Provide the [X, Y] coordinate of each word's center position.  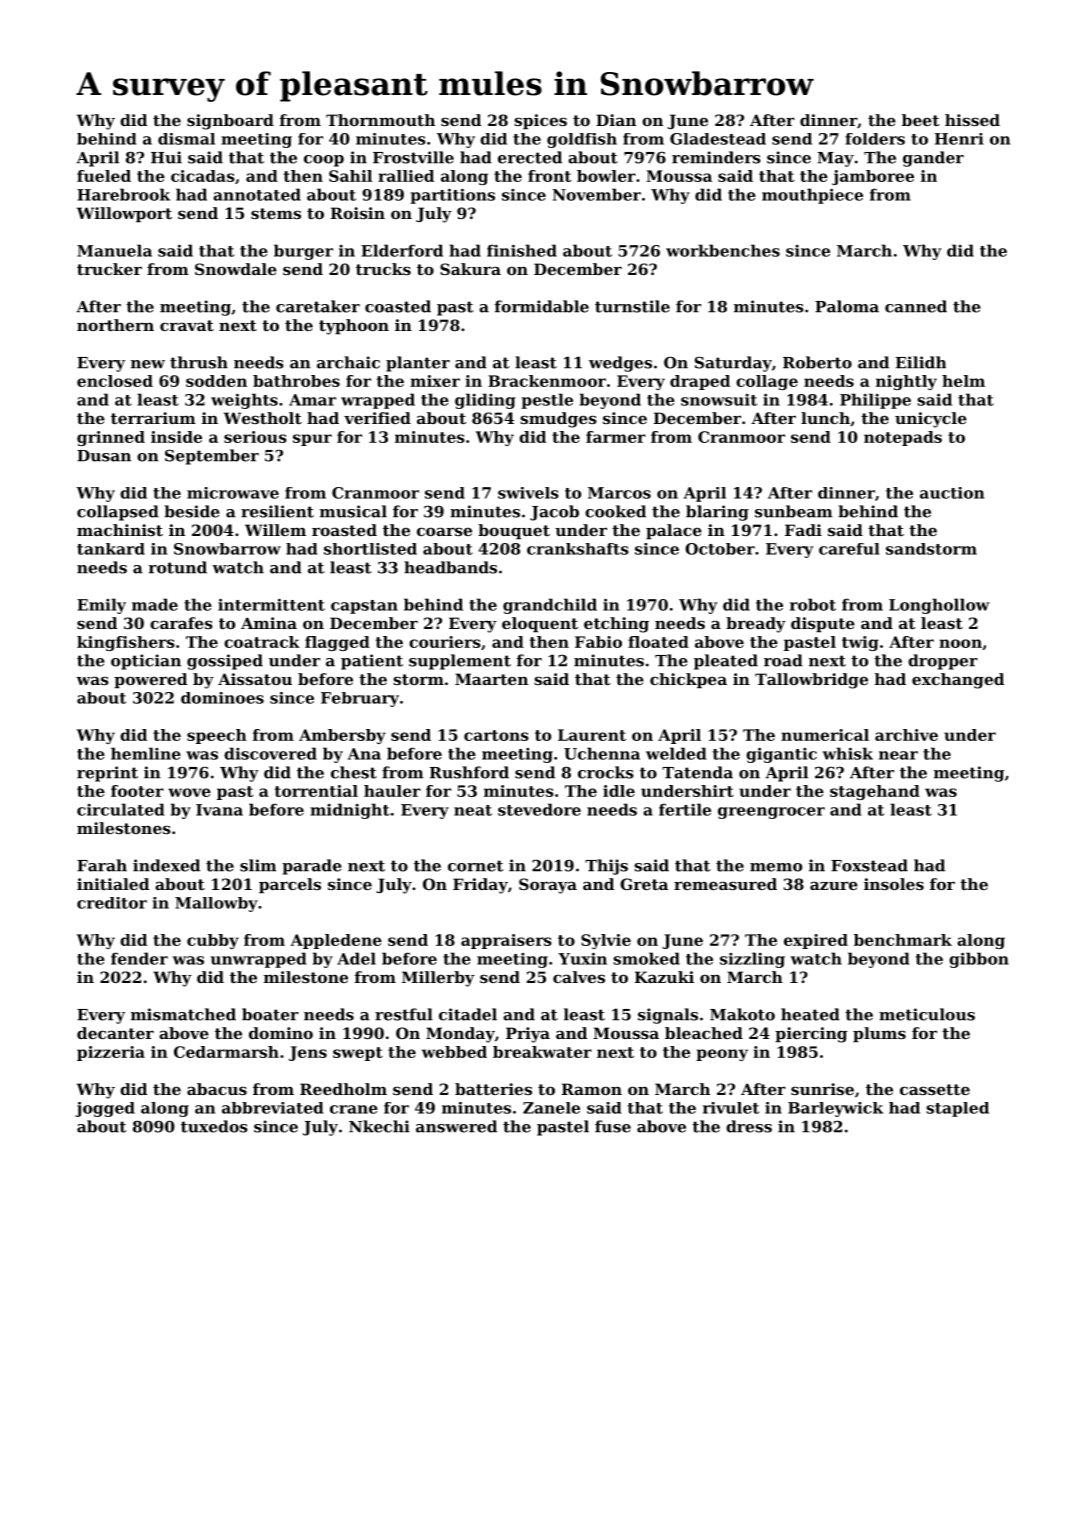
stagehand [875, 792]
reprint [107, 774]
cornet [475, 866]
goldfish [582, 140]
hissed [972, 120]
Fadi [803, 530]
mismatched [183, 1014]
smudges [558, 420]
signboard [230, 122]
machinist [120, 530]
